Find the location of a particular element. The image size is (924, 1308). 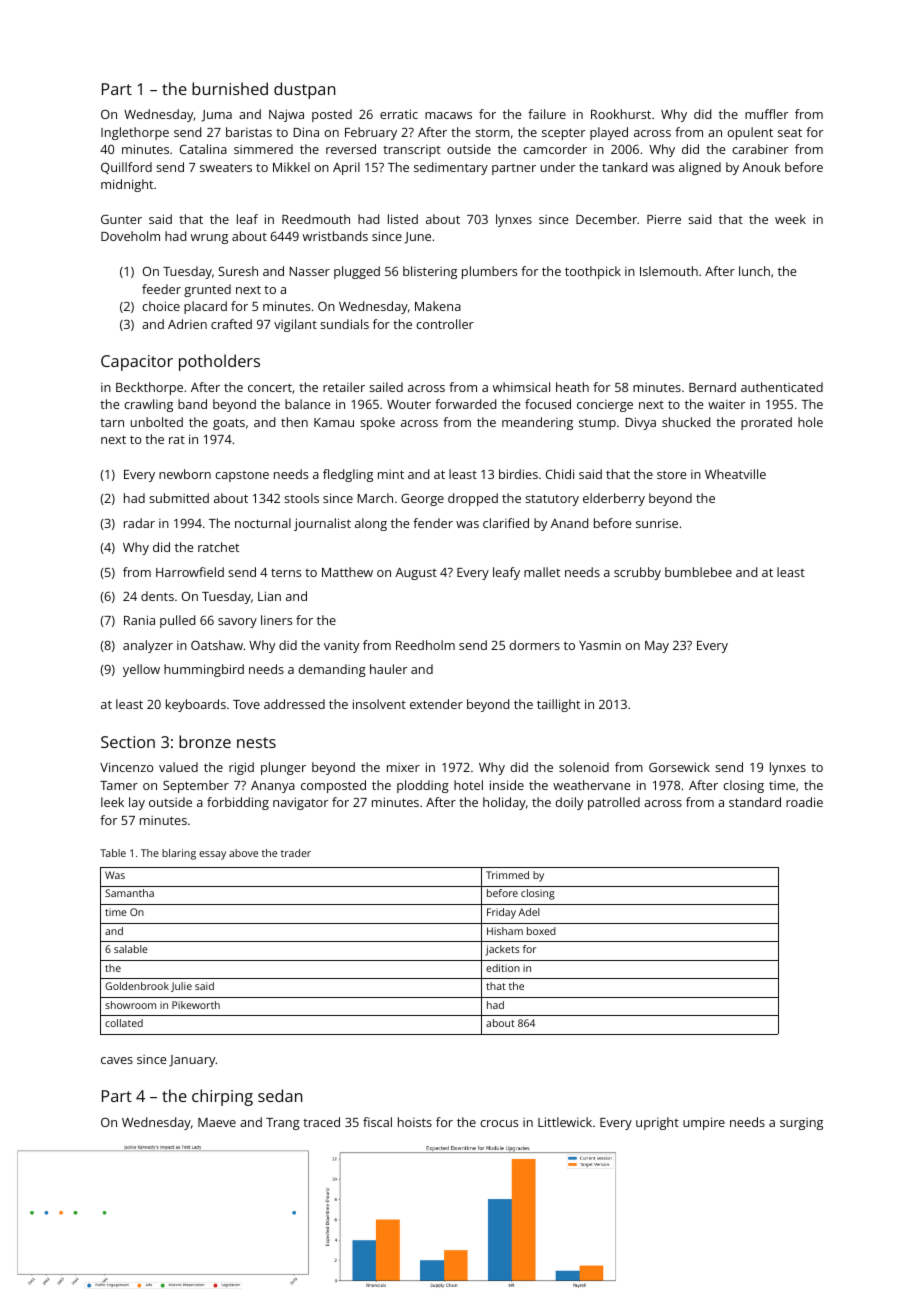

Rookhurst is located at coordinates (621, 114).
